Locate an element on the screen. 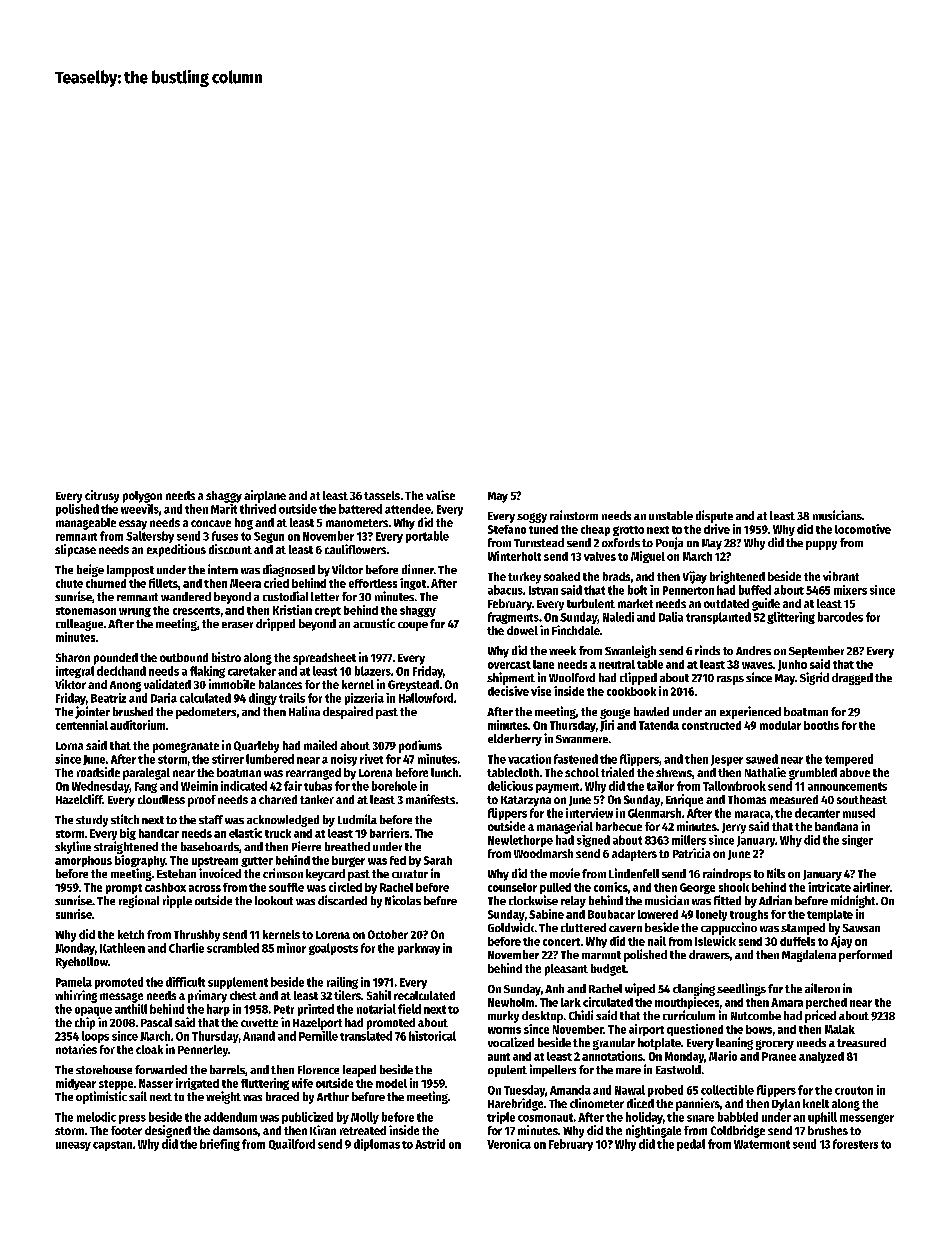  payment is located at coordinates (557, 788).
